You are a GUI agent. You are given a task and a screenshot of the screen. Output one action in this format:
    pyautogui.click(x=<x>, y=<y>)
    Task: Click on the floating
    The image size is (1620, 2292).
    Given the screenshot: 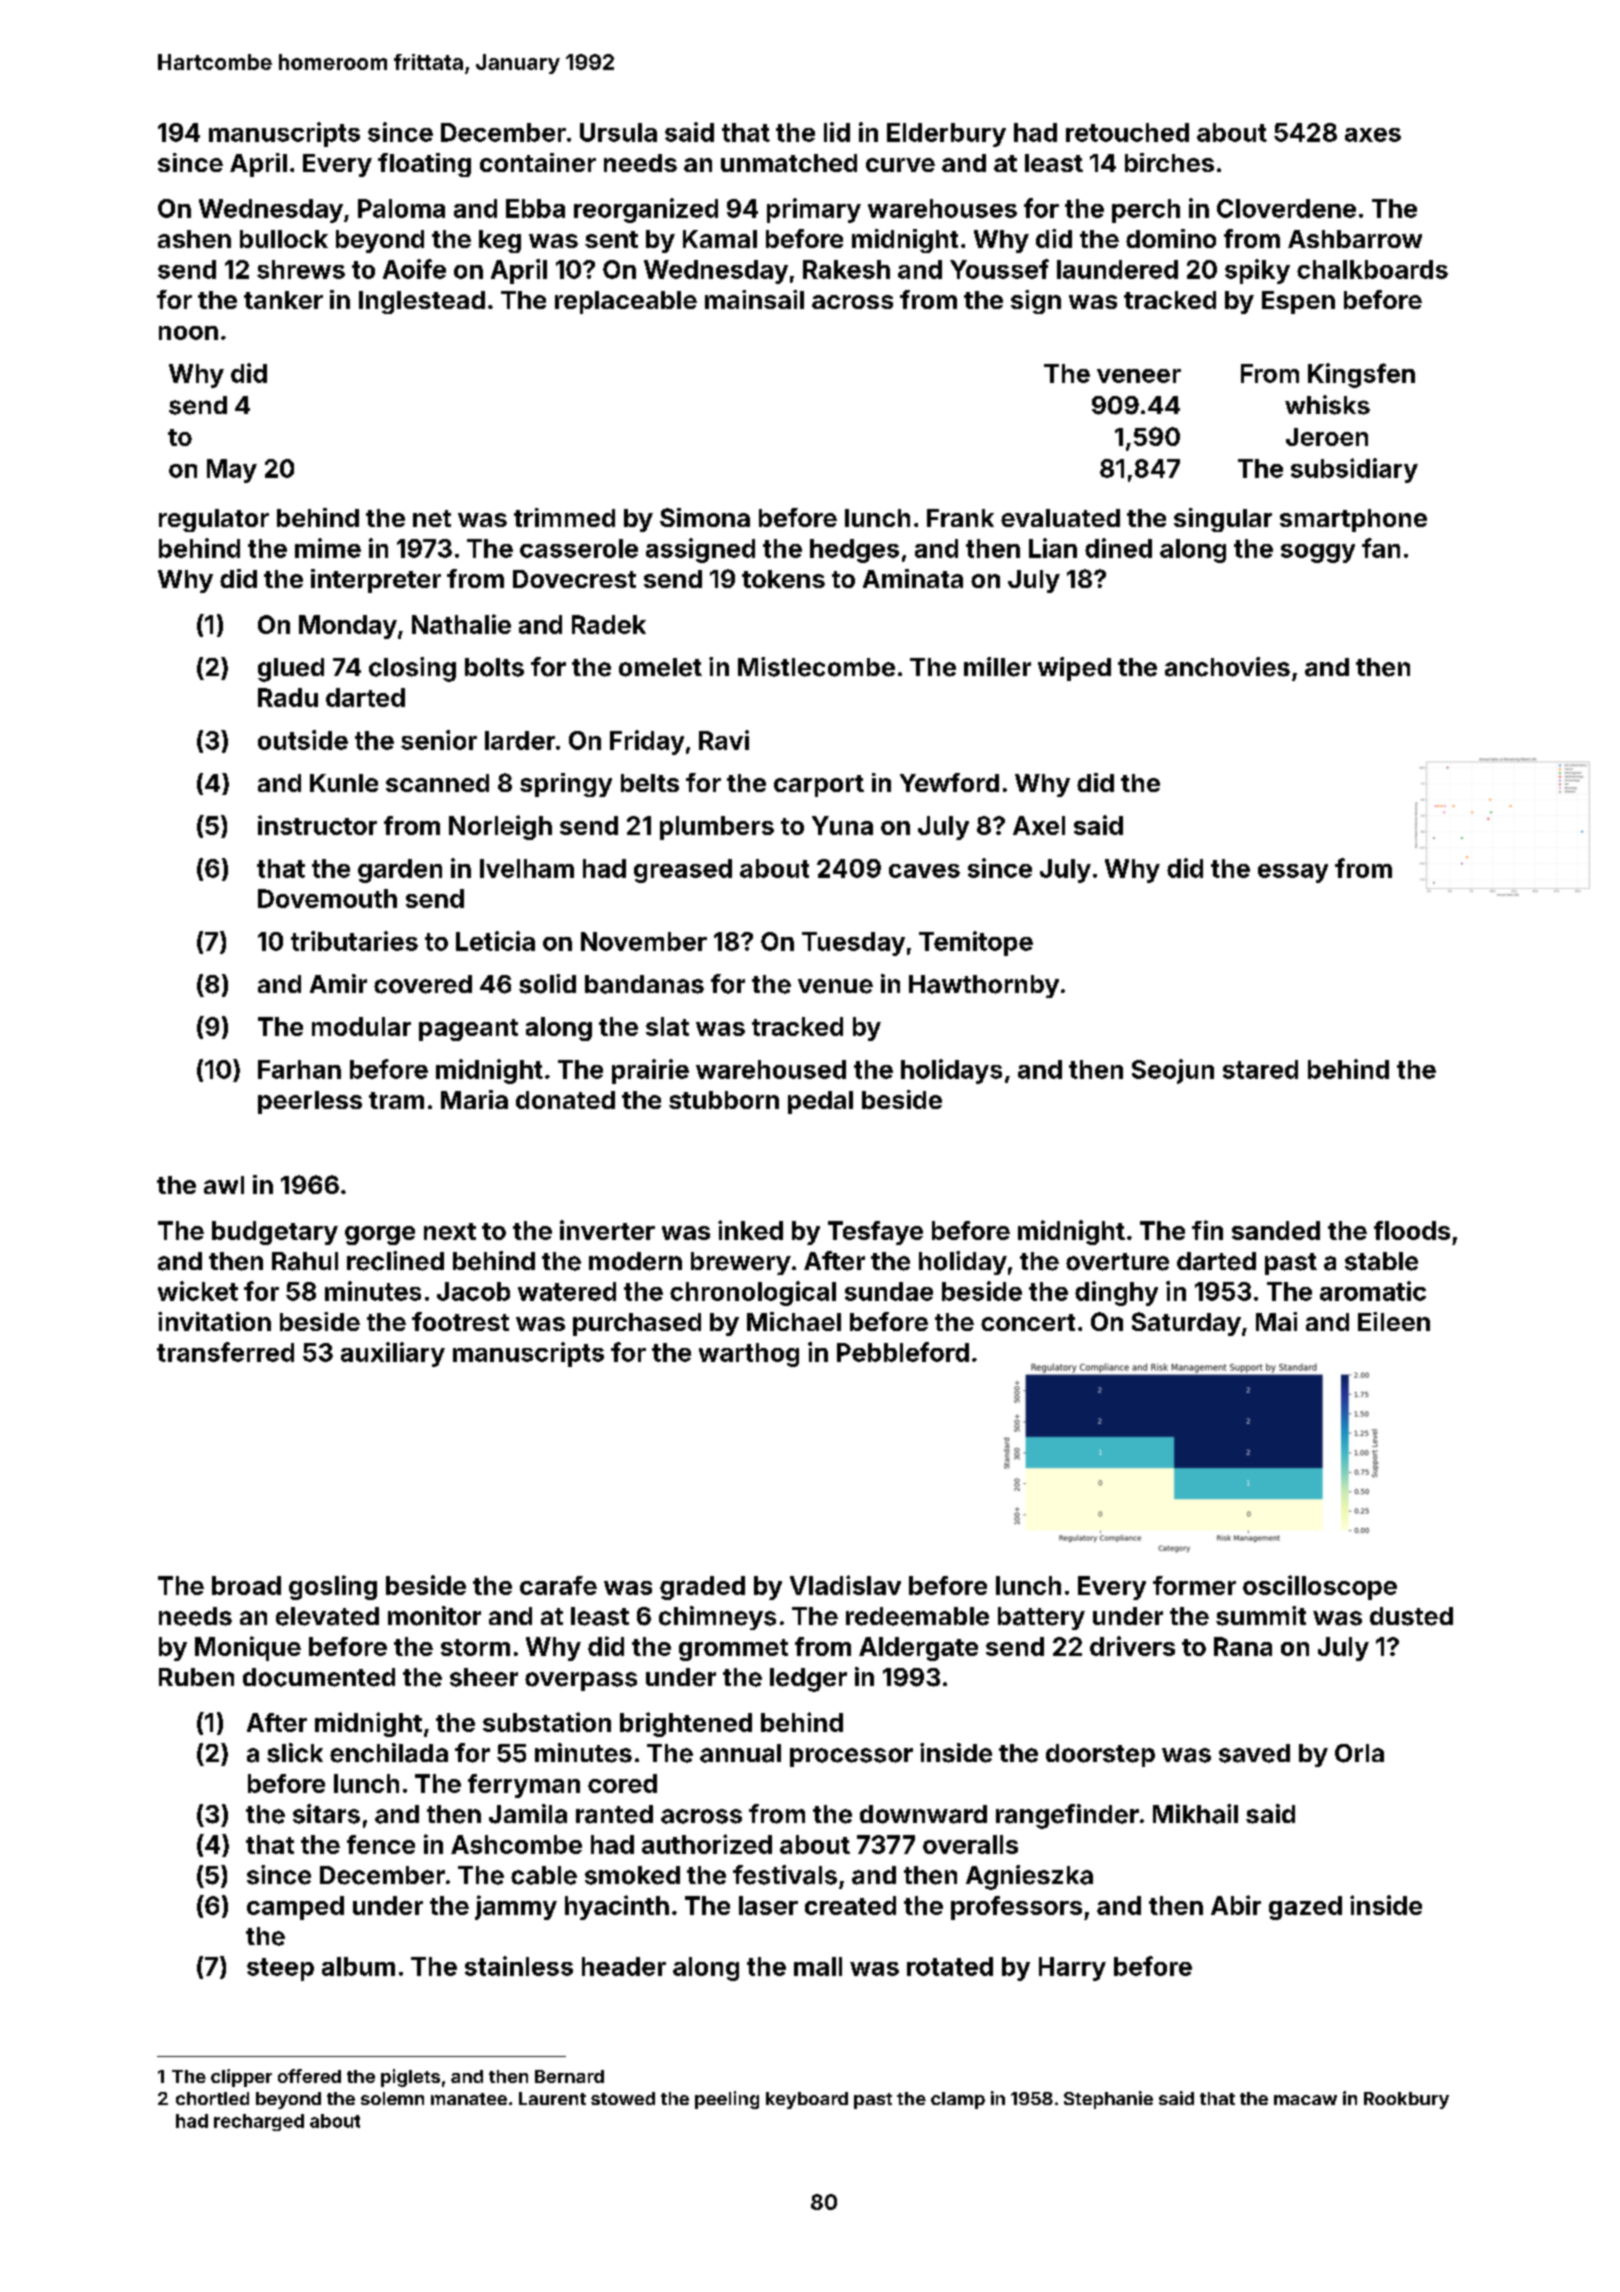 What is the action you would take?
    pyautogui.click(x=424, y=165)
